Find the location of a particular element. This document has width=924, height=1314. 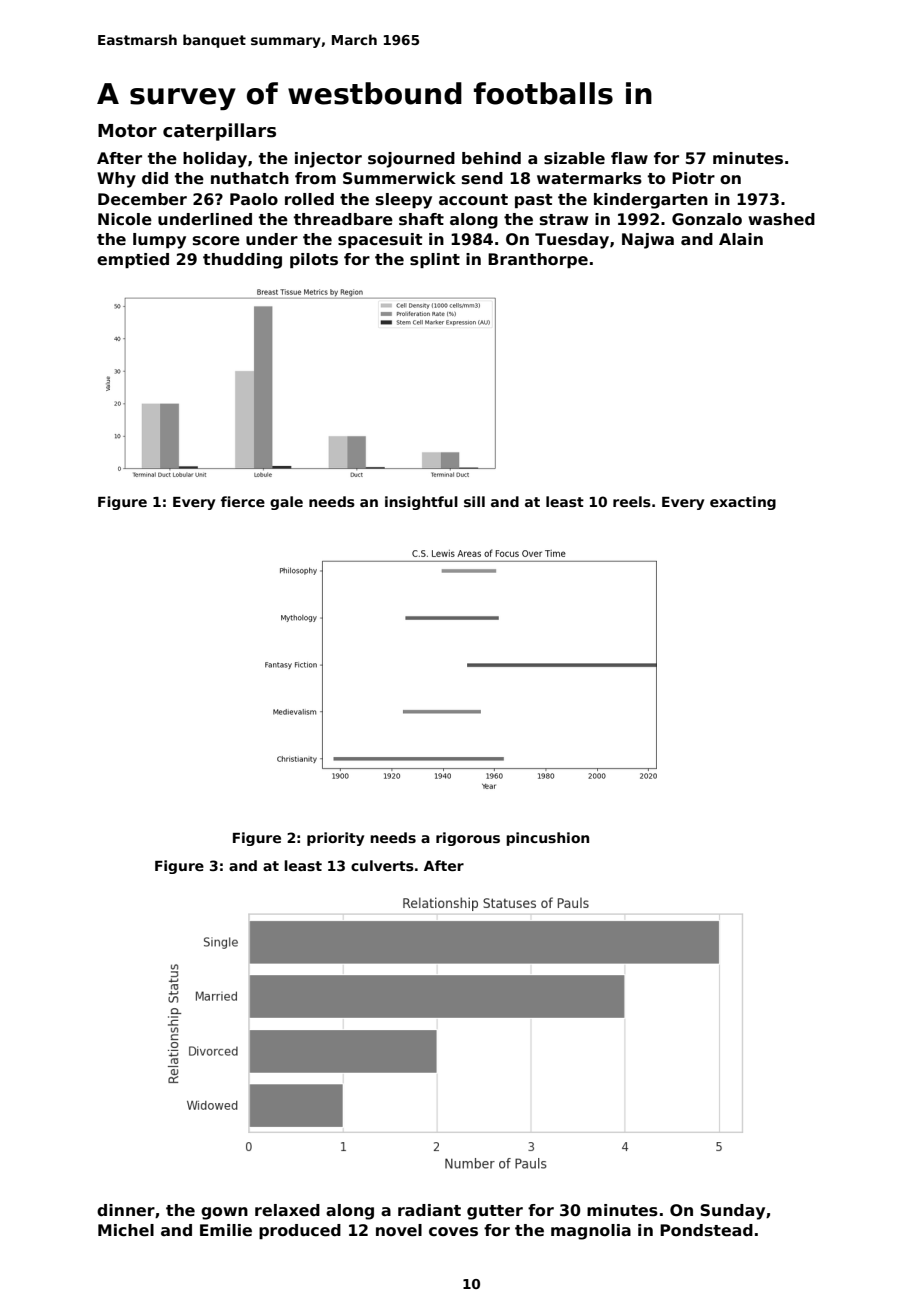

exacting is located at coordinates (743, 503).
